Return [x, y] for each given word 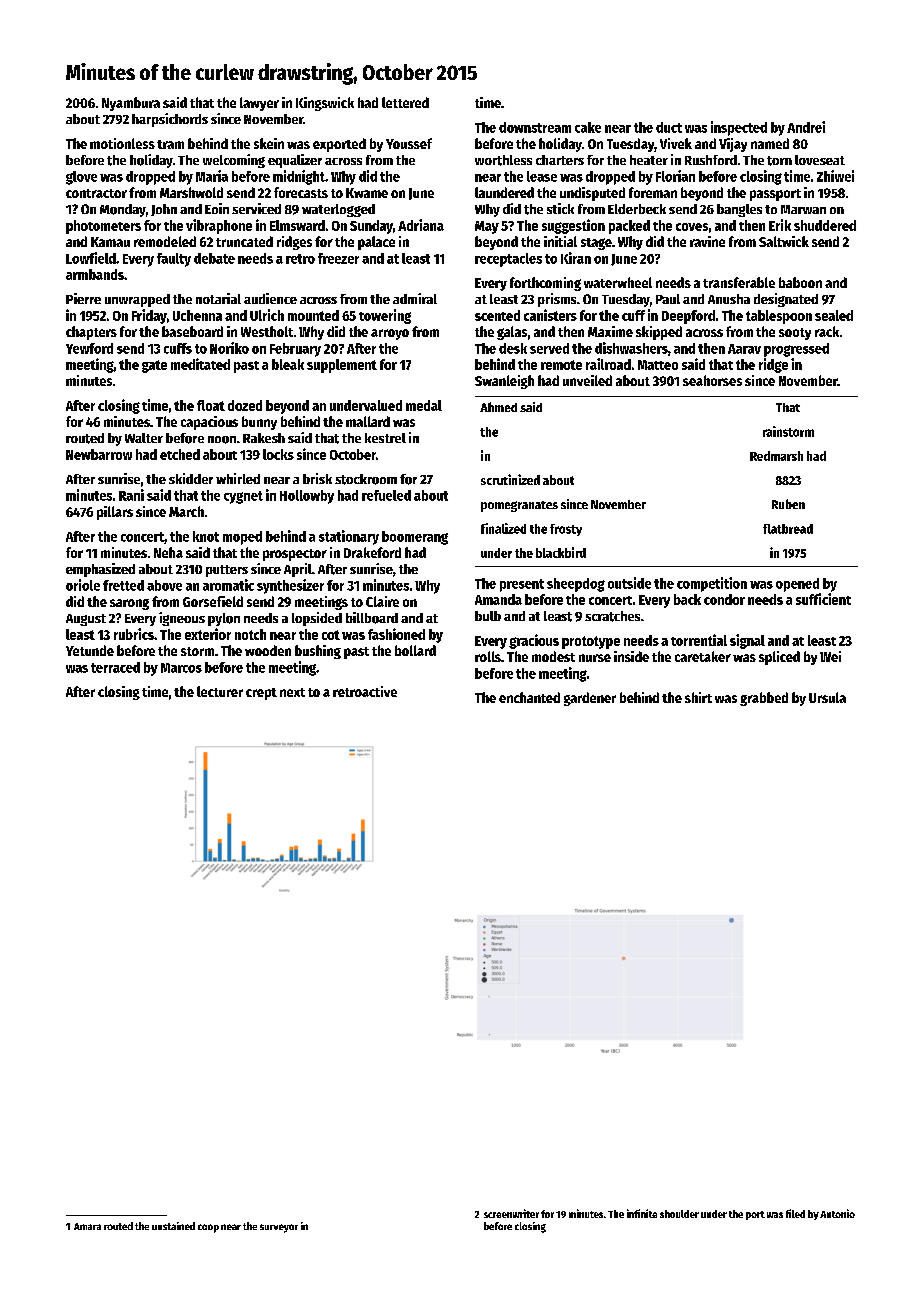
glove [81, 178]
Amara [87, 1226]
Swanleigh [504, 382]
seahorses [712, 380]
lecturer [220, 691]
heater [649, 160]
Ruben [788, 504]
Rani [131, 495]
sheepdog [576, 585]
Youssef [409, 143]
